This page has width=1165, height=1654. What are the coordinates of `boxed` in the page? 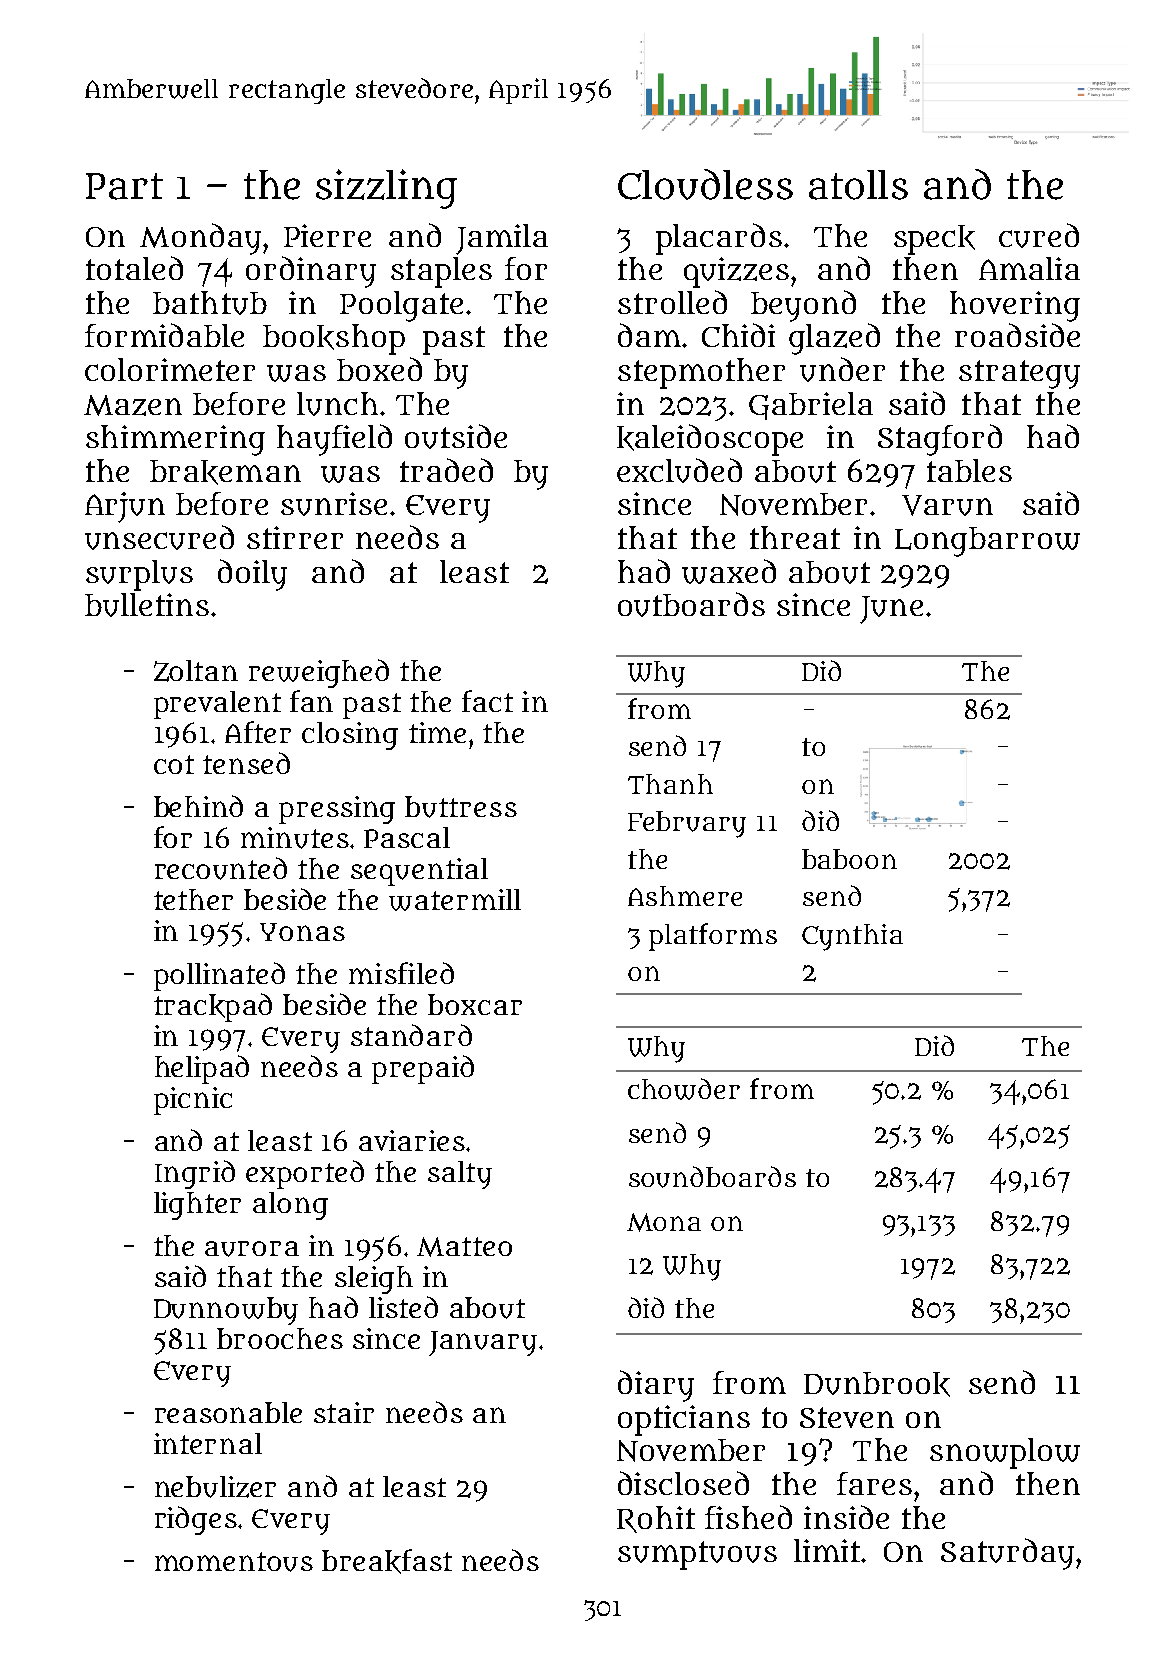 It's located at (379, 369).
